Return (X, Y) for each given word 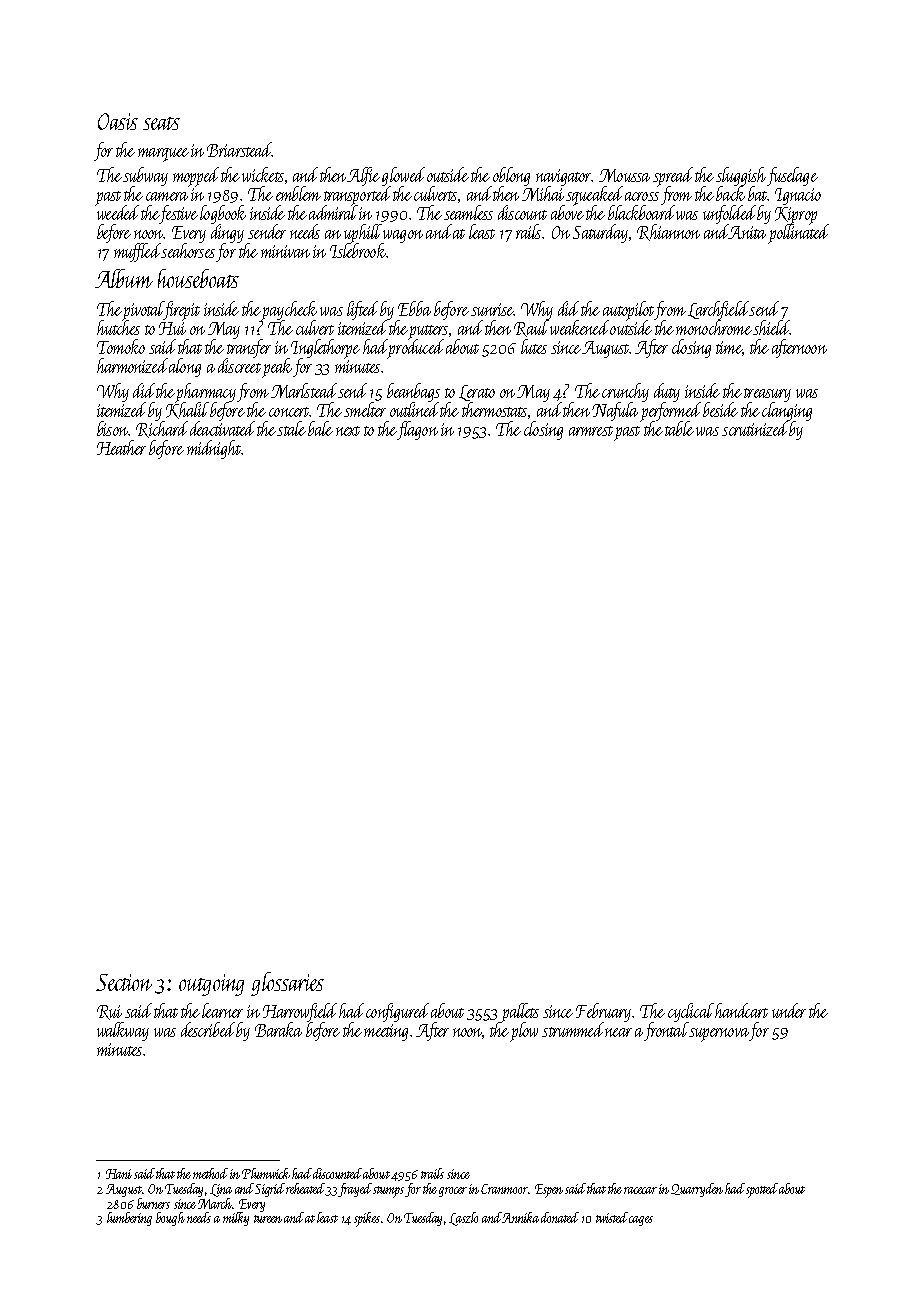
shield (771, 327)
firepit (182, 311)
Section (124, 982)
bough (170, 1219)
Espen (549, 1191)
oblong (511, 176)
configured (397, 1012)
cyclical (691, 1012)
